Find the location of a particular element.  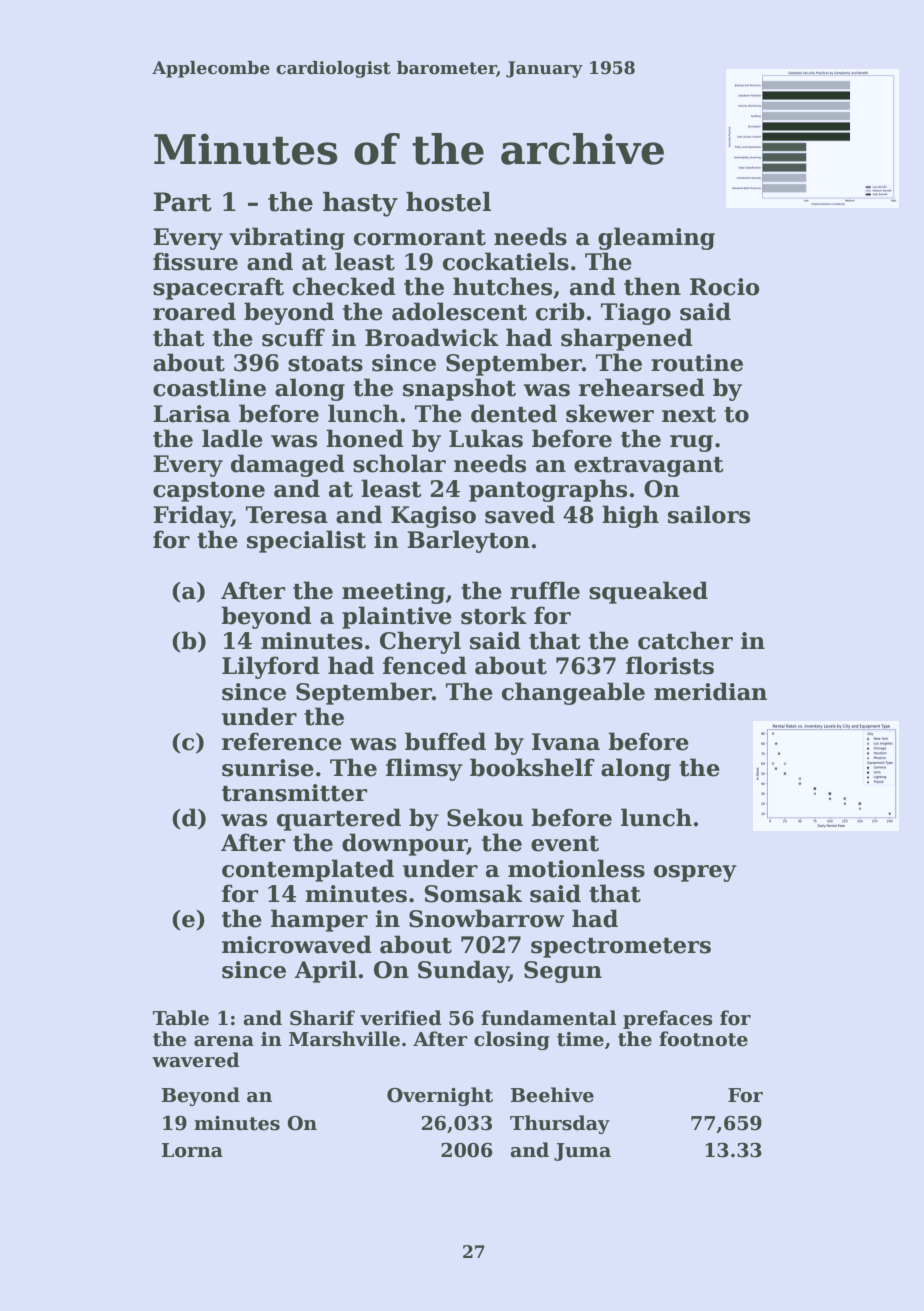

Part is located at coordinates (182, 202).
